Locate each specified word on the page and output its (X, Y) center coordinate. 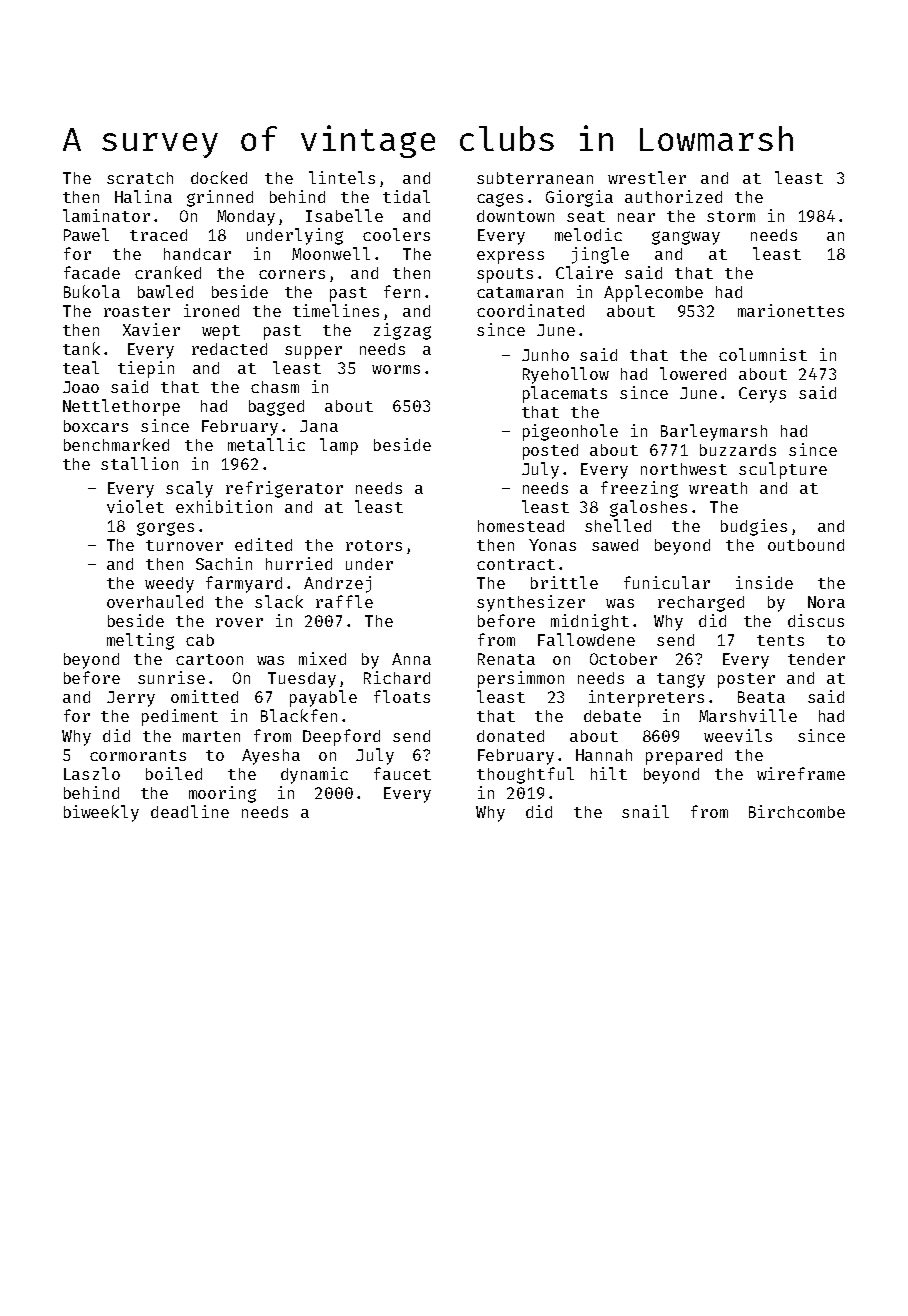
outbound (806, 545)
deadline (190, 811)
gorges (165, 529)
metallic (266, 444)
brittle (564, 582)
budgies (754, 527)
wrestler (647, 177)
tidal (406, 196)
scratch (140, 178)
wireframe (801, 773)
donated (510, 736)
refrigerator (284, 489)
